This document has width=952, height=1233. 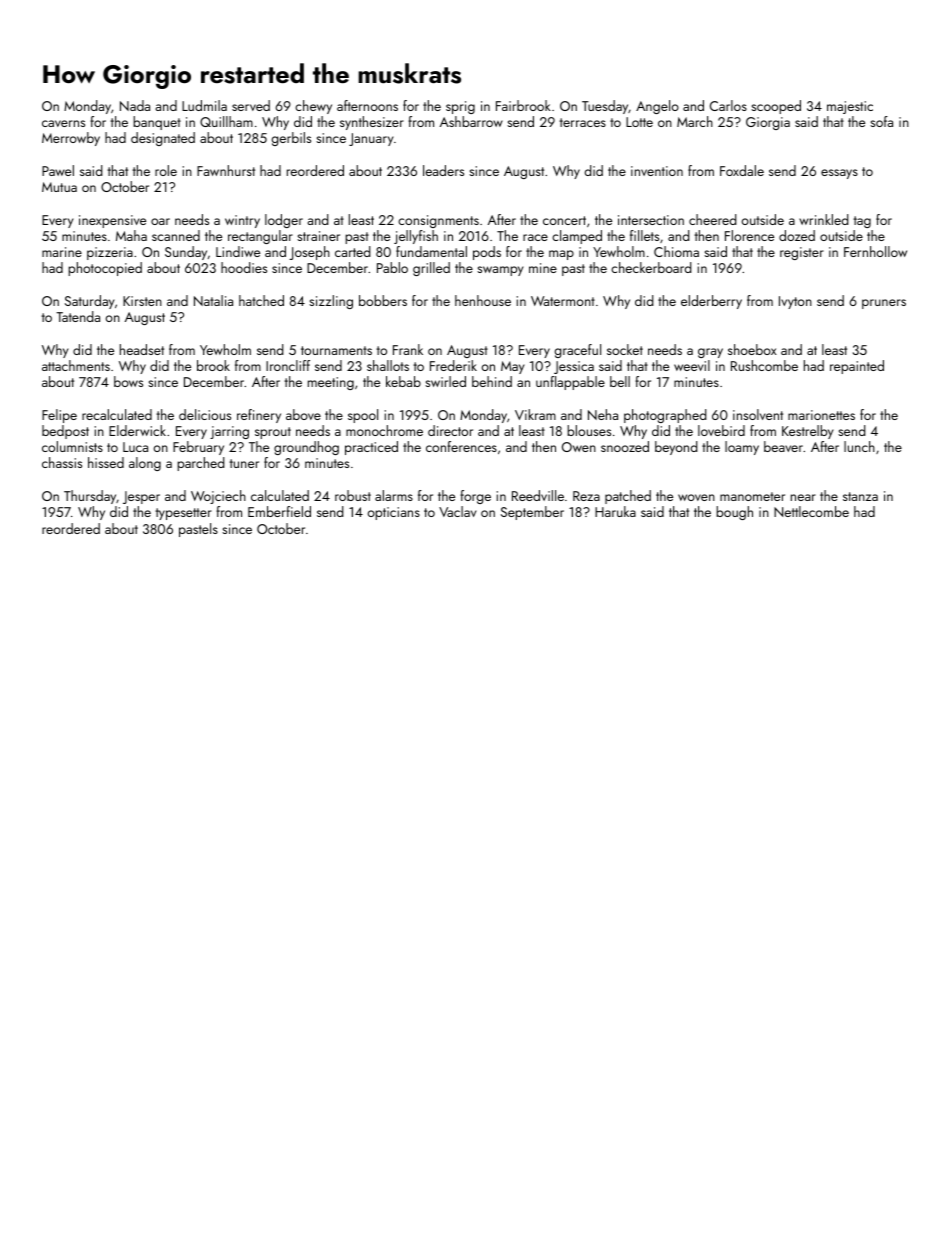 I want to click on bedpost, so click(x=65, y=432).
